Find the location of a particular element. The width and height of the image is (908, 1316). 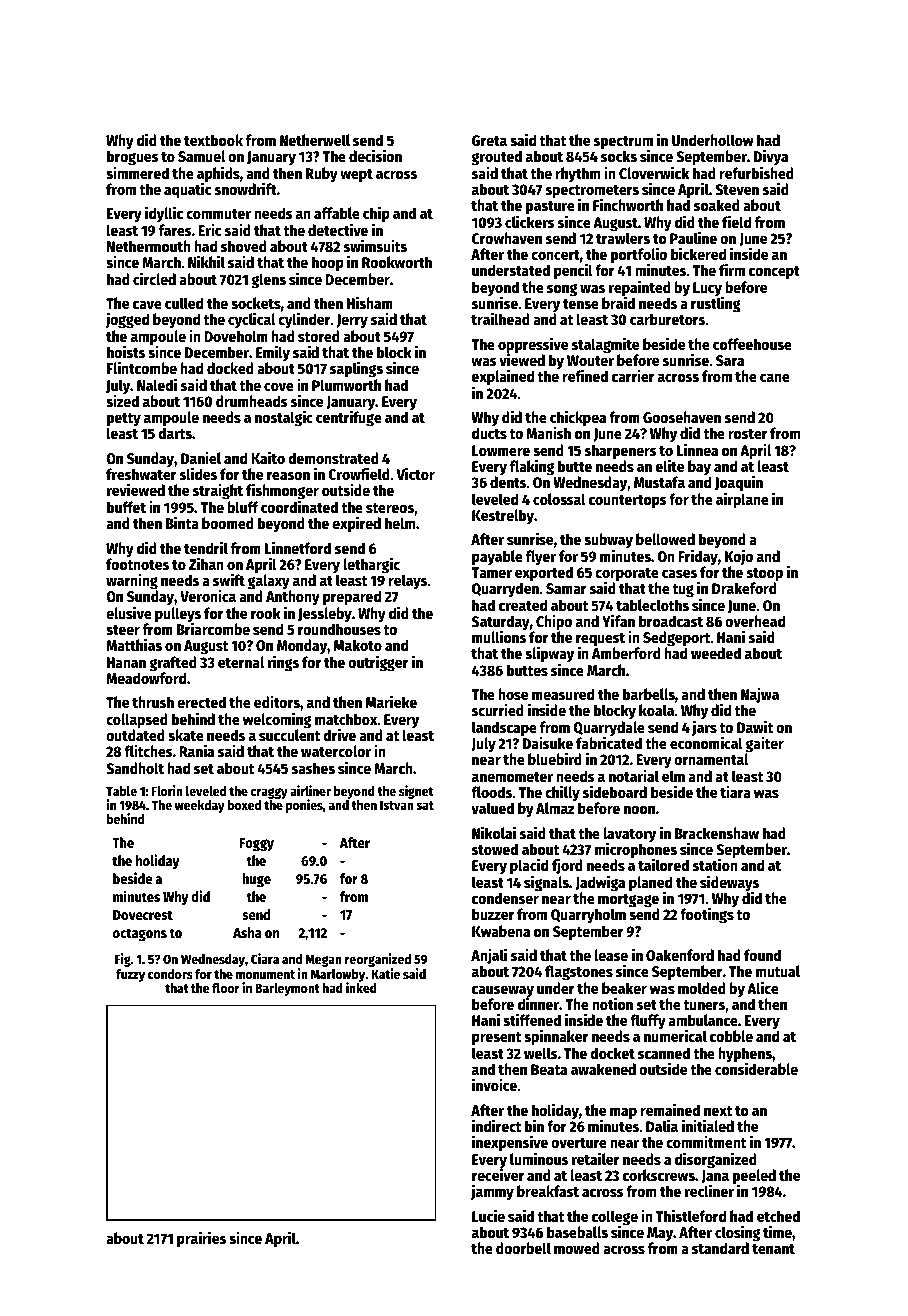

warning is located at coordinates (132, 582).
